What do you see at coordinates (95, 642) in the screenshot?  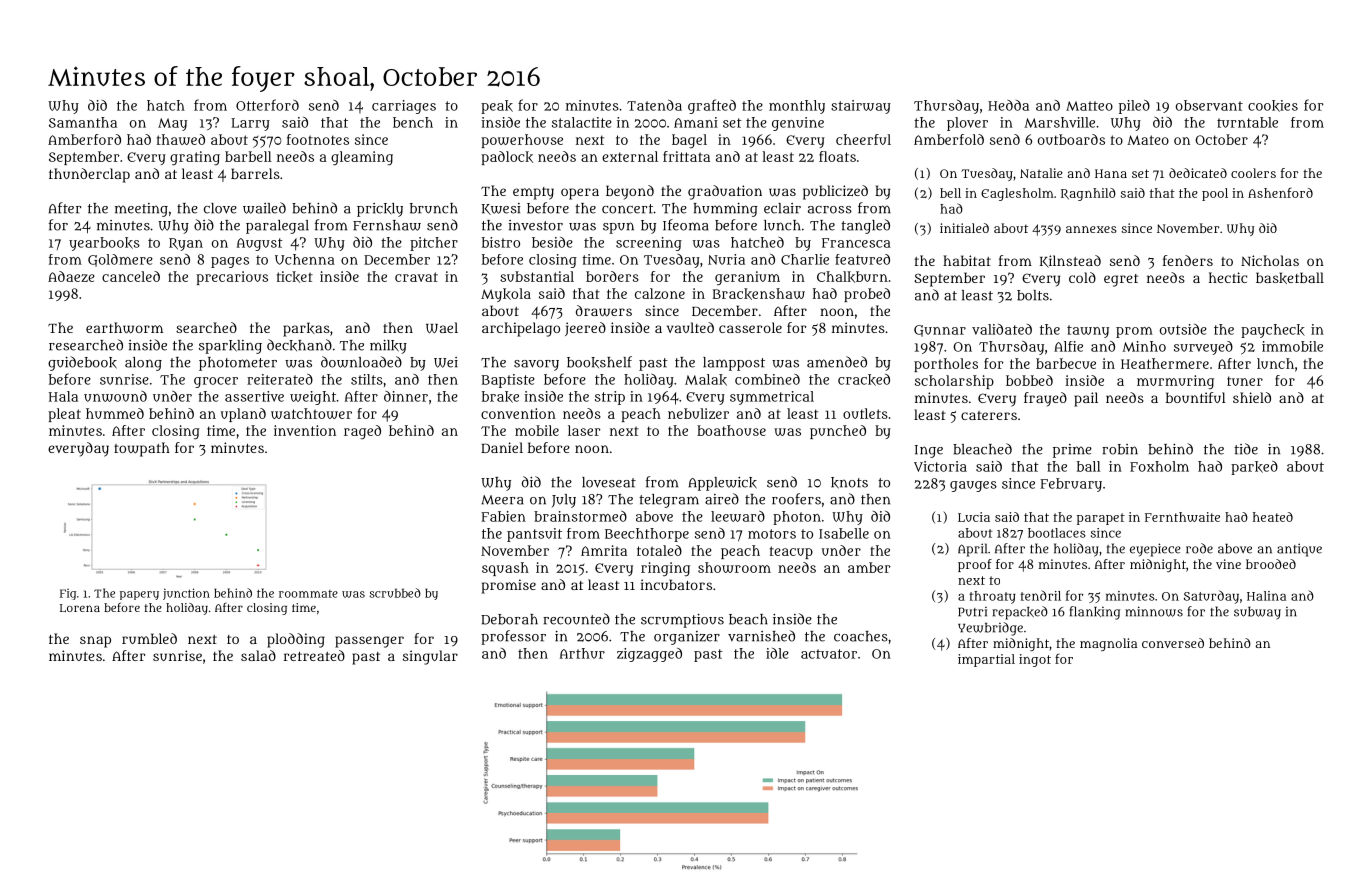 I see `snap` at bounding box center [95, 642].
